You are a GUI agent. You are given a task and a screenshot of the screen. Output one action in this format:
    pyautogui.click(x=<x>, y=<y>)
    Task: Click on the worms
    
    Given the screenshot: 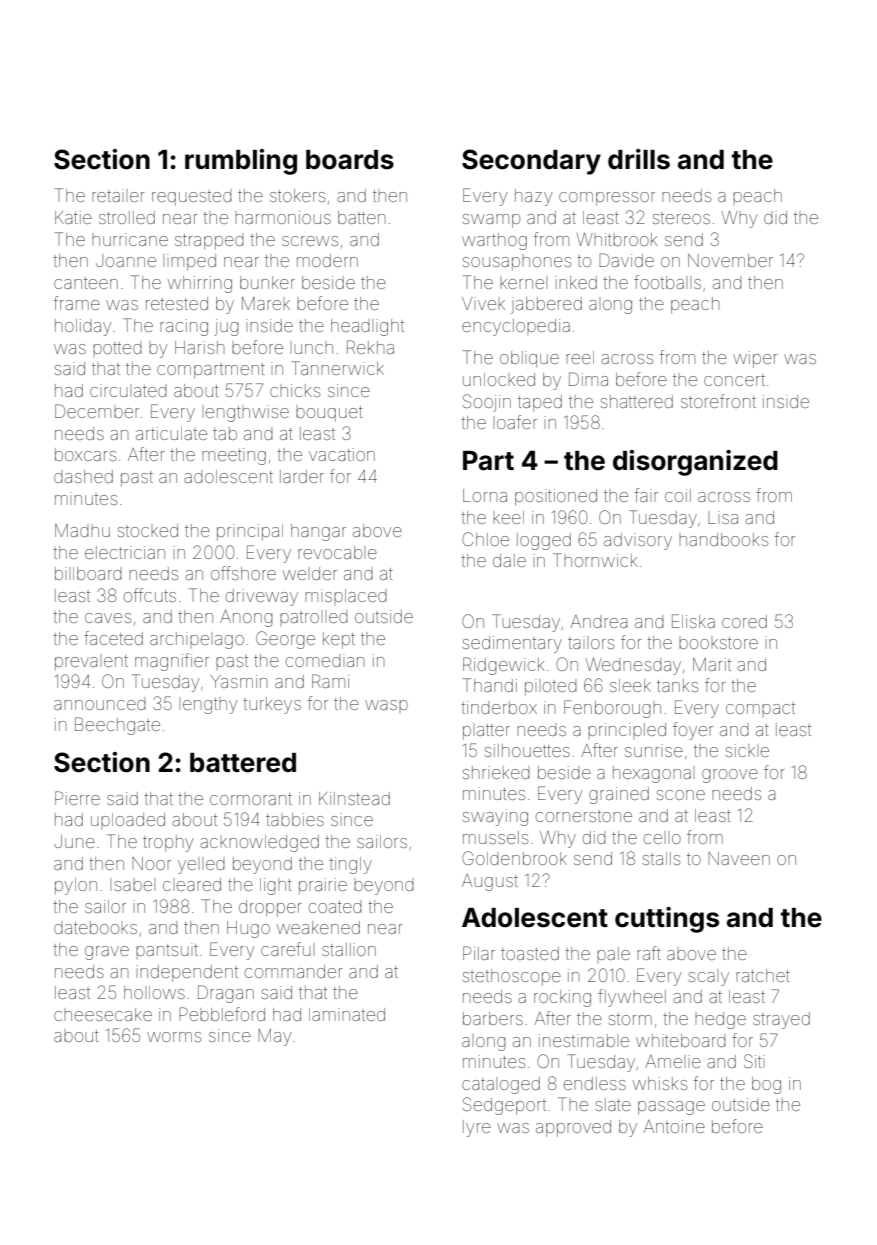 What is the action you would take?
    pyautogui.click(x=174, y=1037)
